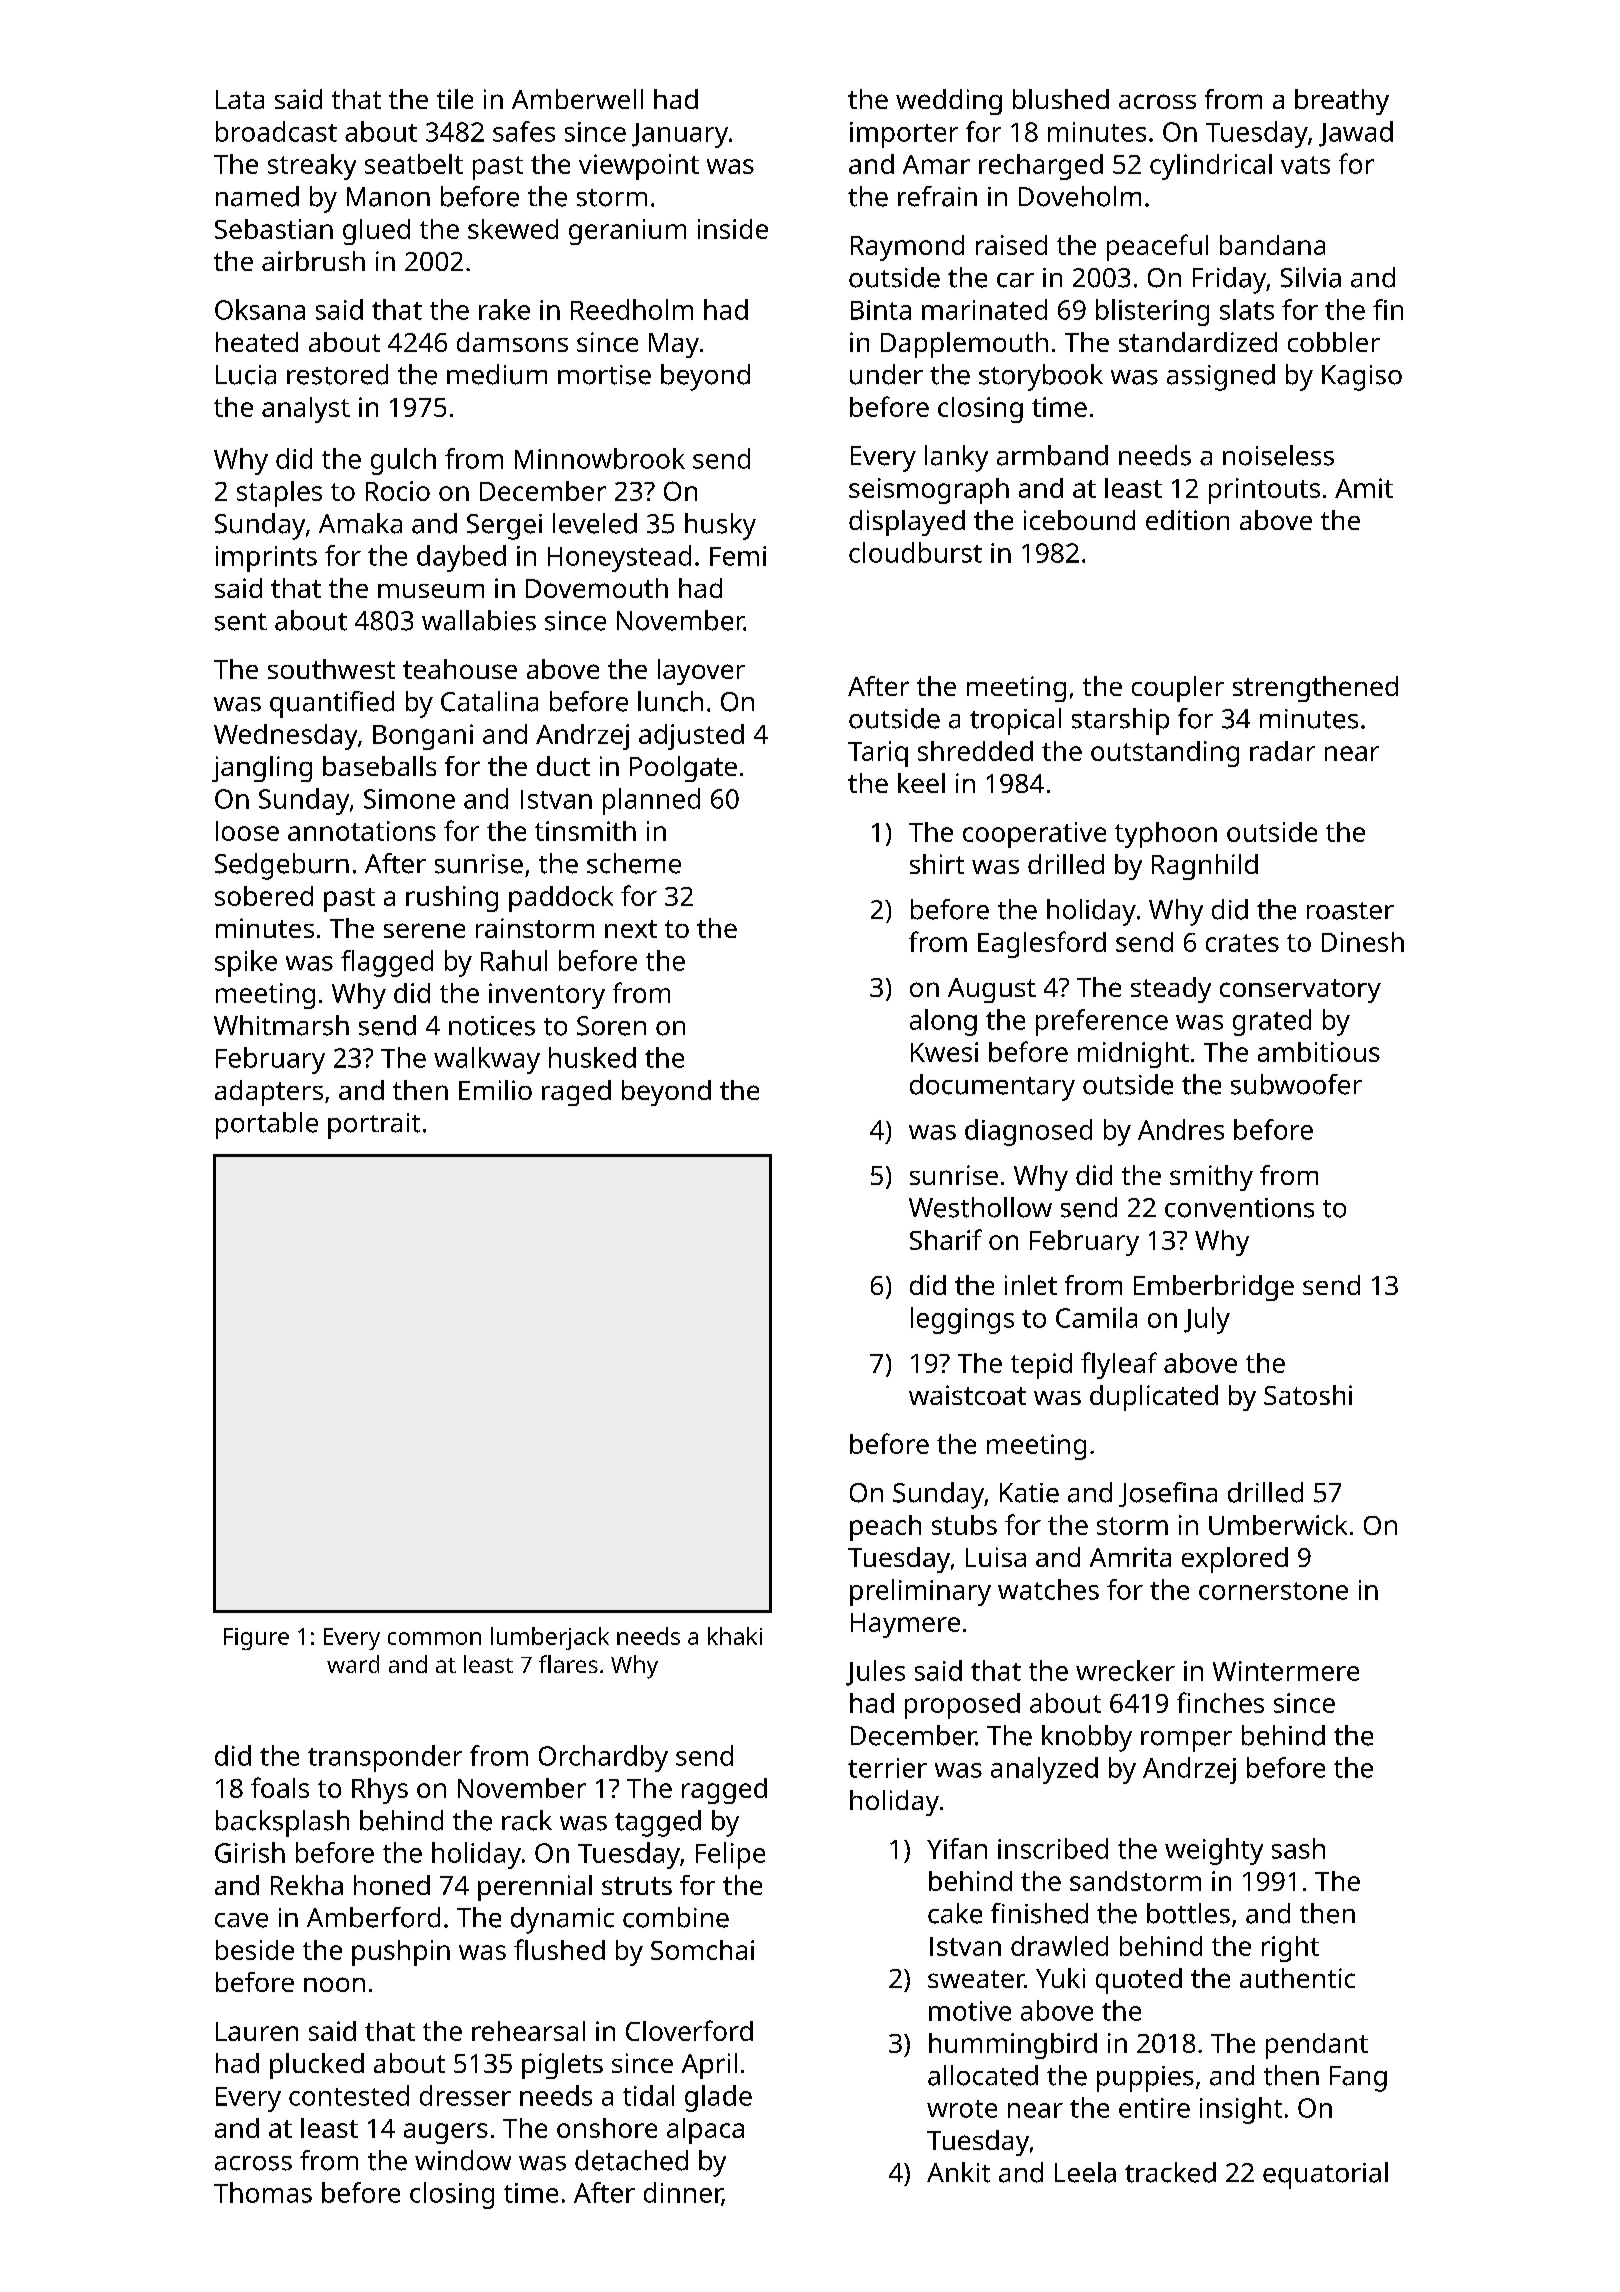  Describe the element at coordinates (387, 963) in the image. I see `flagged` at that location.
